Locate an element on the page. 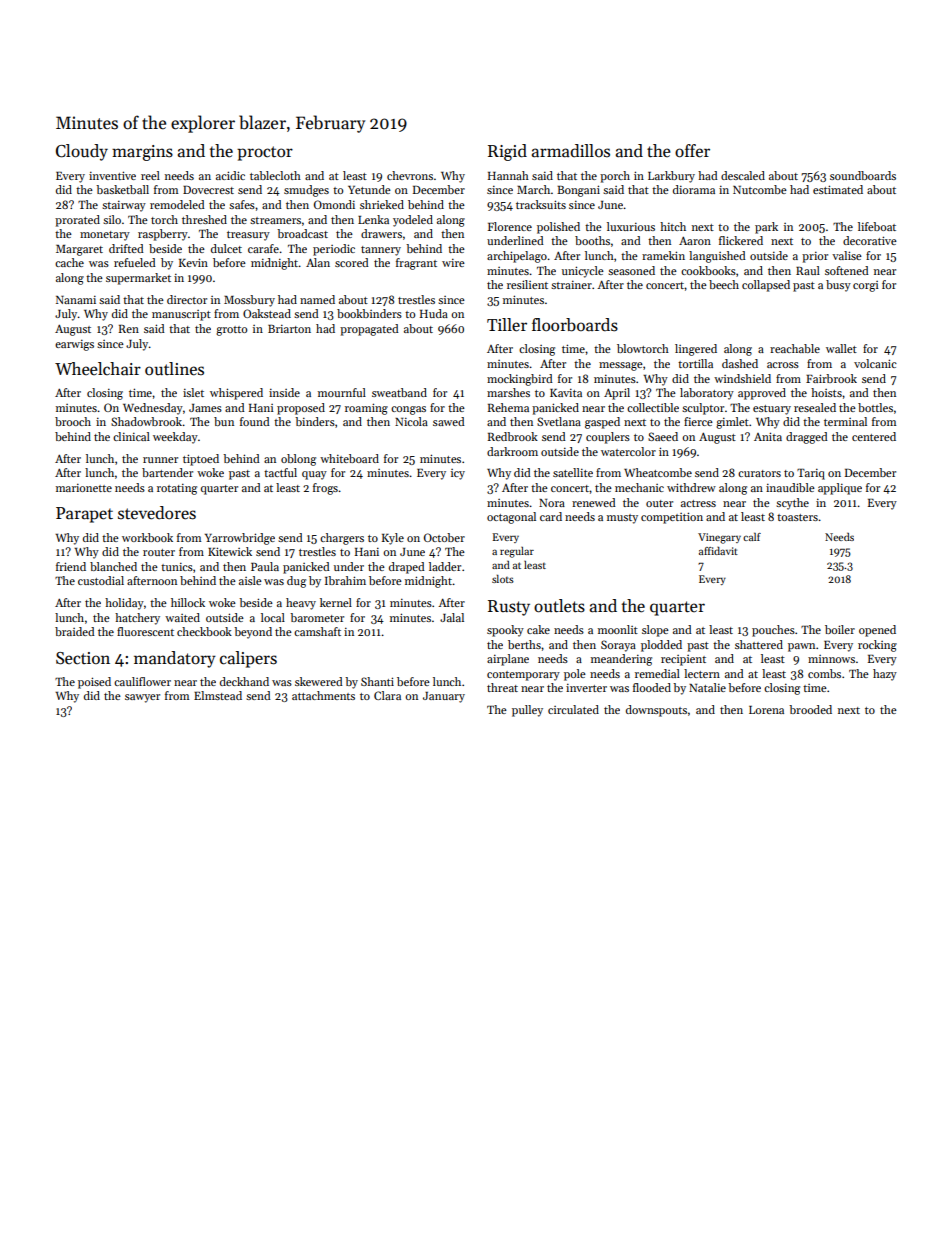 This page has height=1233, width=952. affidavit is located at coordinates (718, 551).
